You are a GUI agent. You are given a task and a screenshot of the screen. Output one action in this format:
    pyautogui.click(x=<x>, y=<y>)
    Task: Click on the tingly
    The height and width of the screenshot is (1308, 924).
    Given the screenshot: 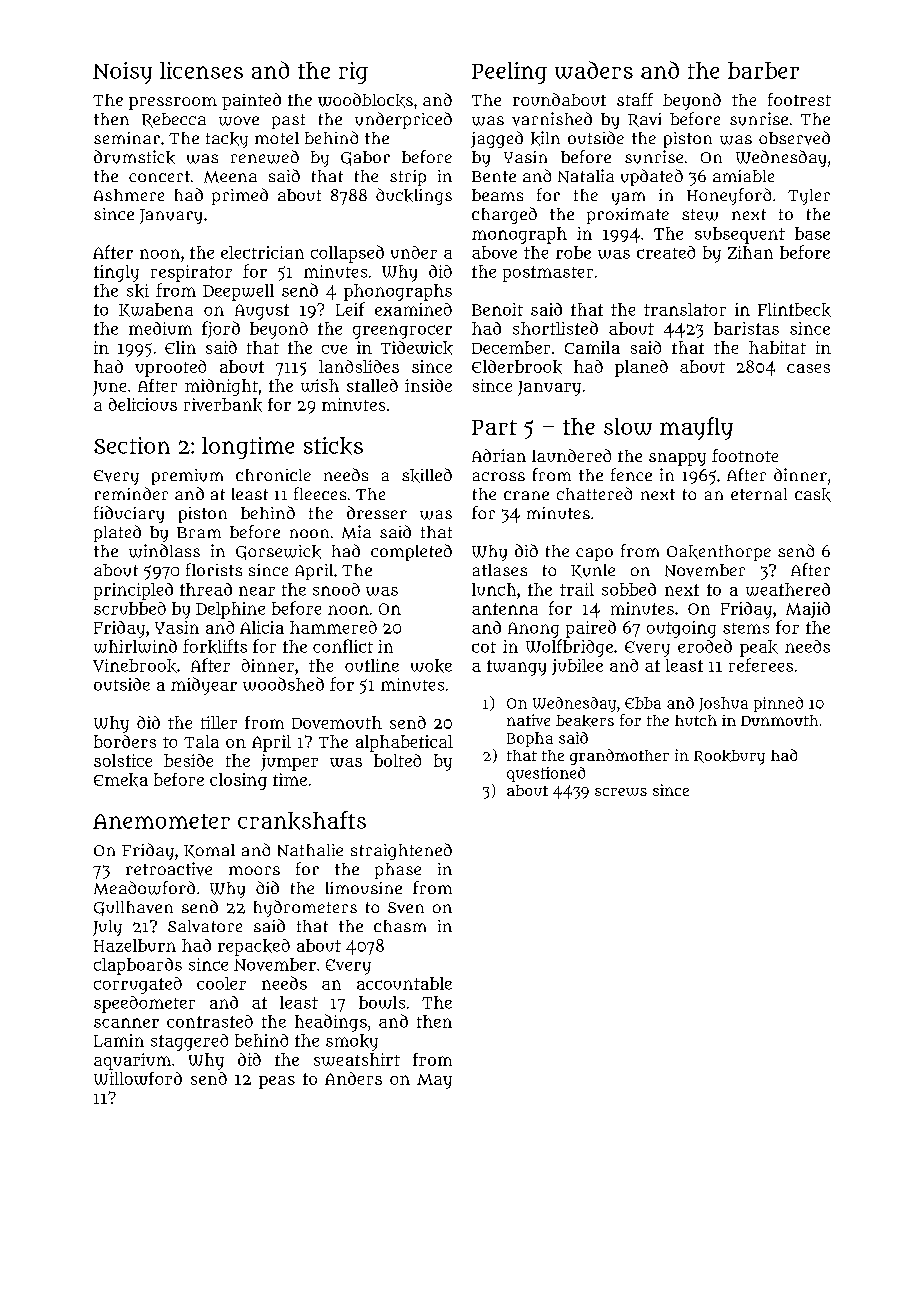 What is the action you would take?
    pyautogui.click(x=116, y=273)
